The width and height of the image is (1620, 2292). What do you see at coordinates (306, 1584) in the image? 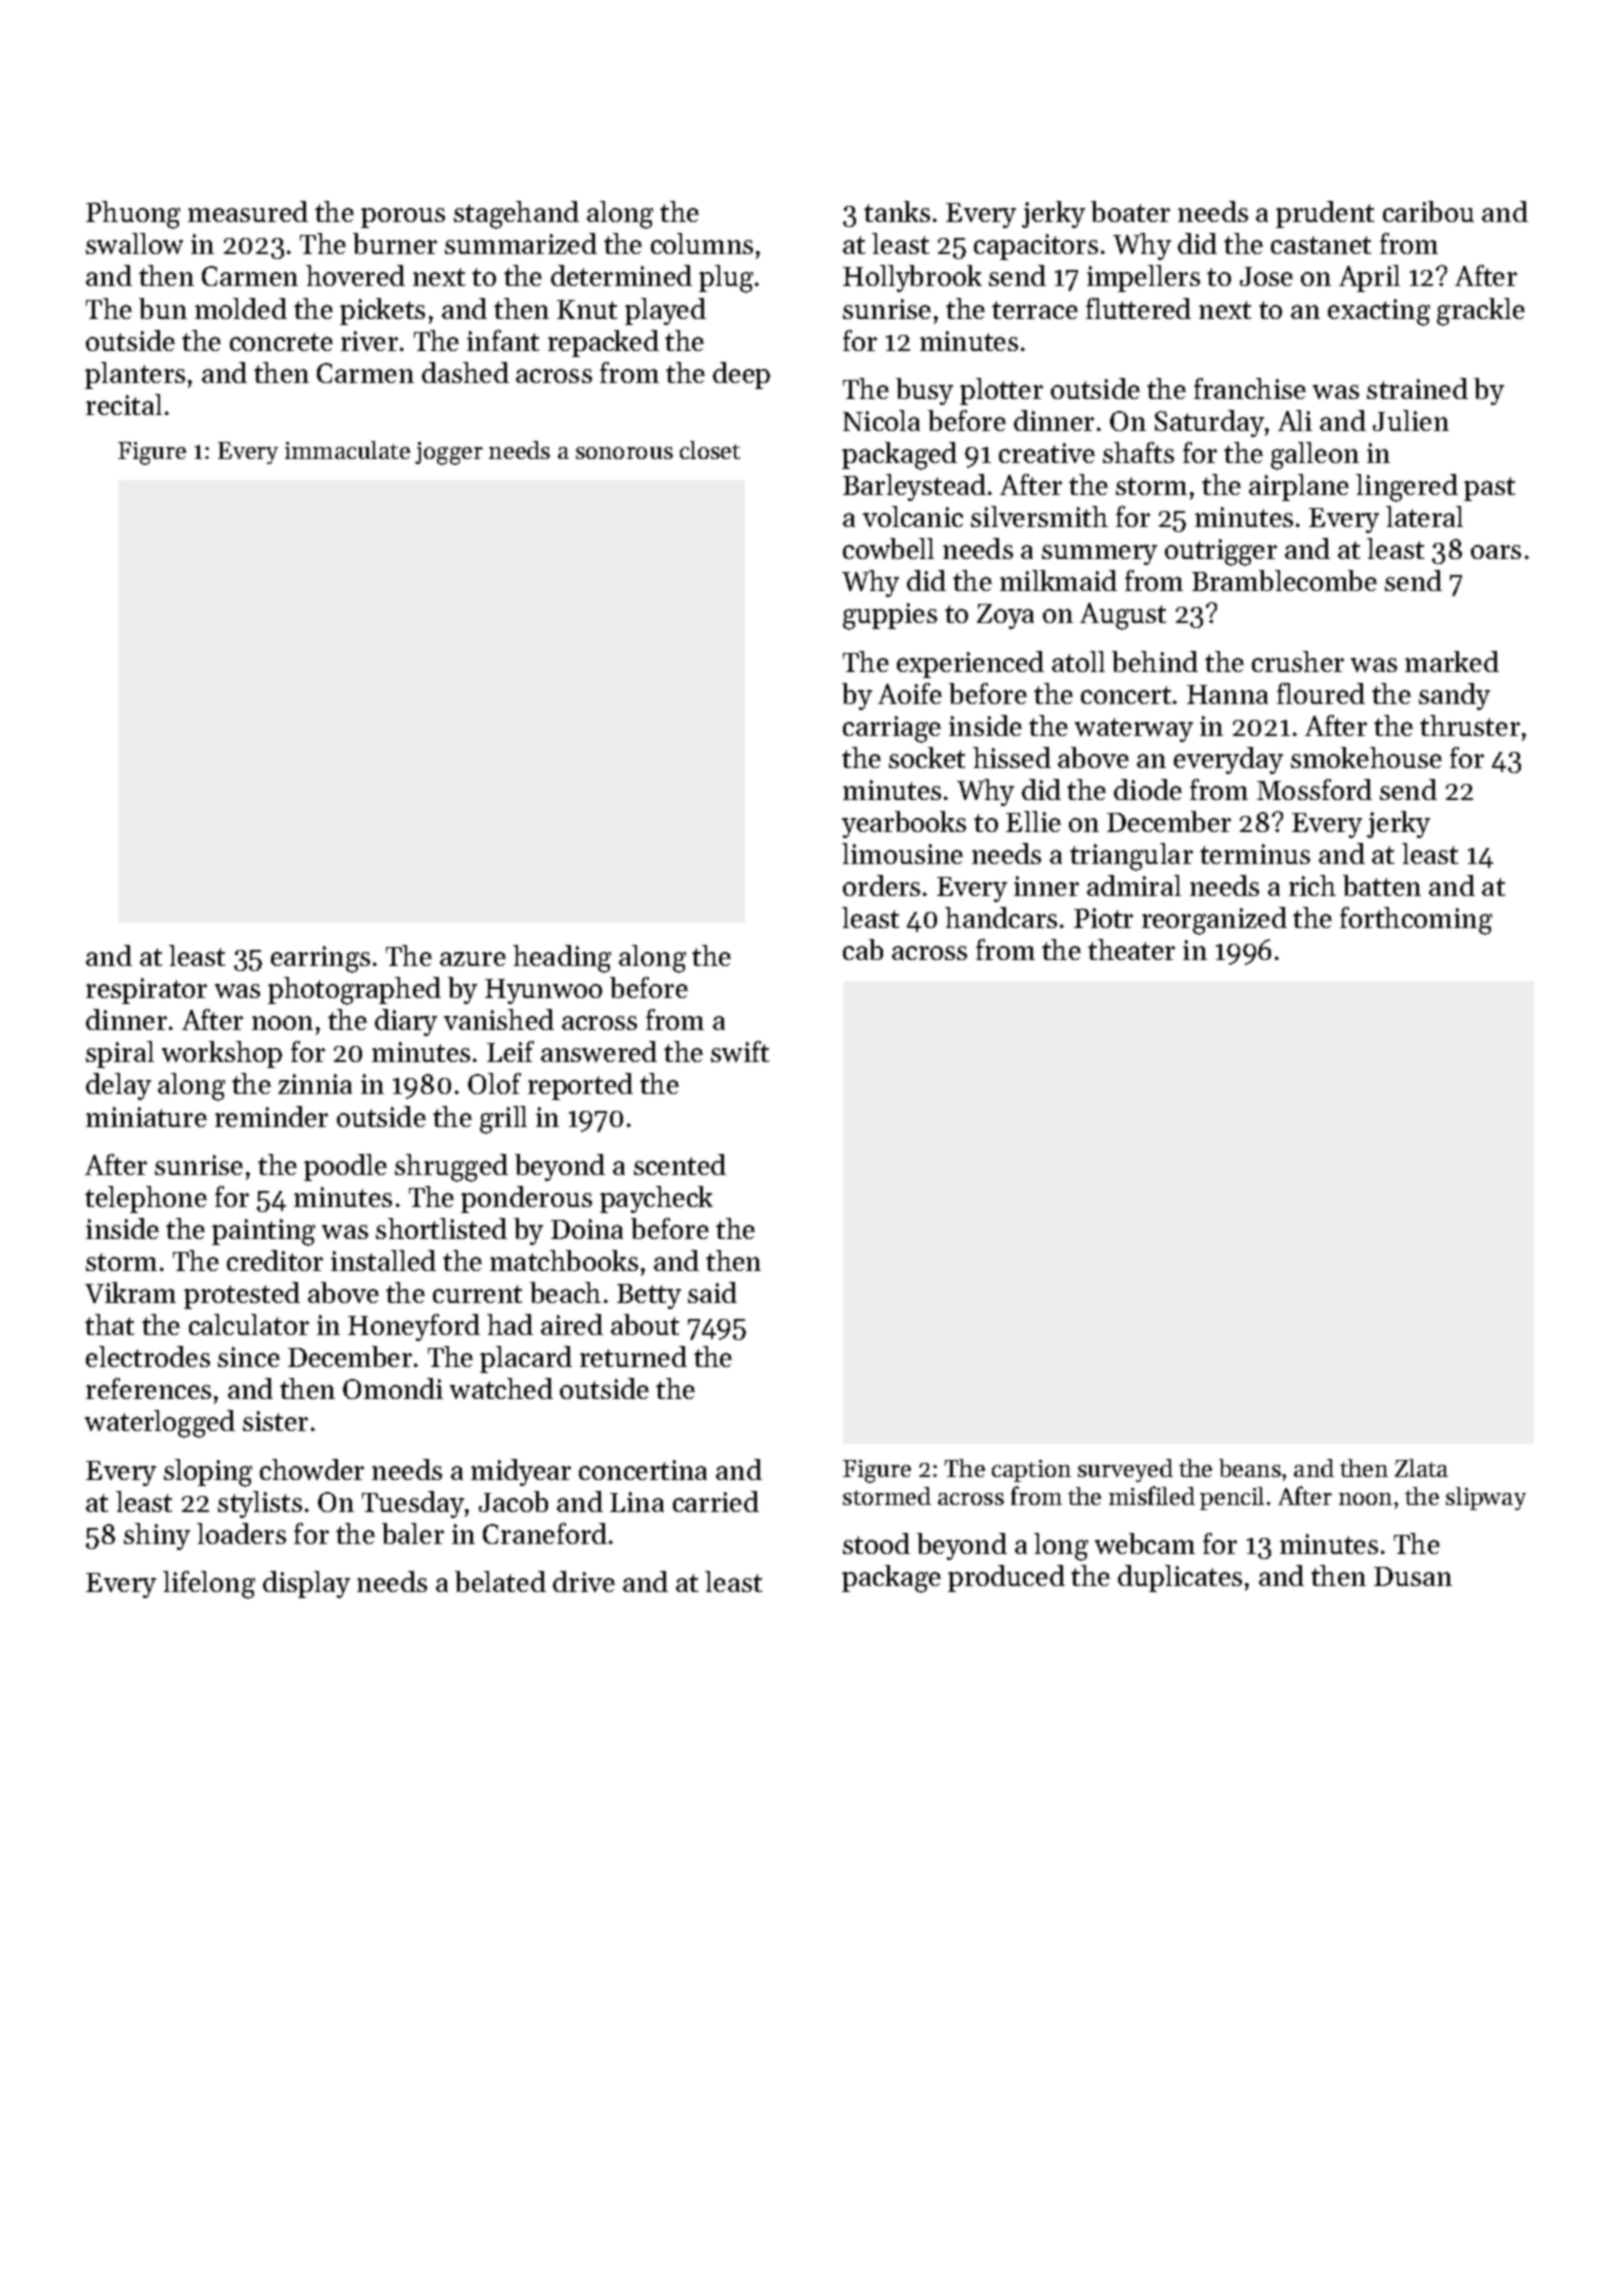
I see `display` at bounding box center [306, 1584].
